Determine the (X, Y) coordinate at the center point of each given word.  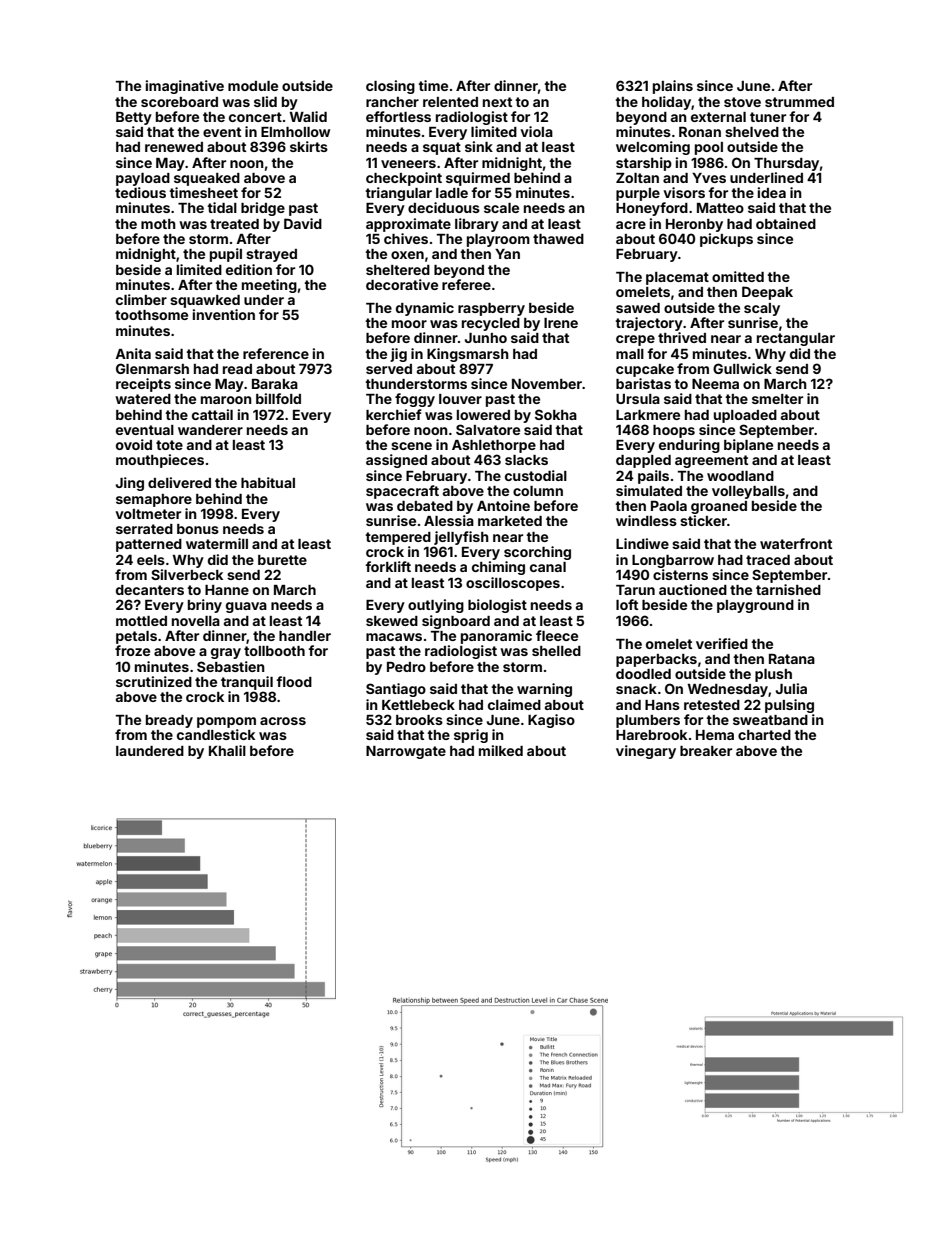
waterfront (796, 543)
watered (143, 399)
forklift (388, 566)
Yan (507, 254)
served (389, 369)
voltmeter (148, 514)
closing (390, 87)
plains (673, 87)
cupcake (645, 370)
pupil (226, 255)
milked (501, 750)
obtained (786, 223)
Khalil (227, 750)
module (253, 86)
